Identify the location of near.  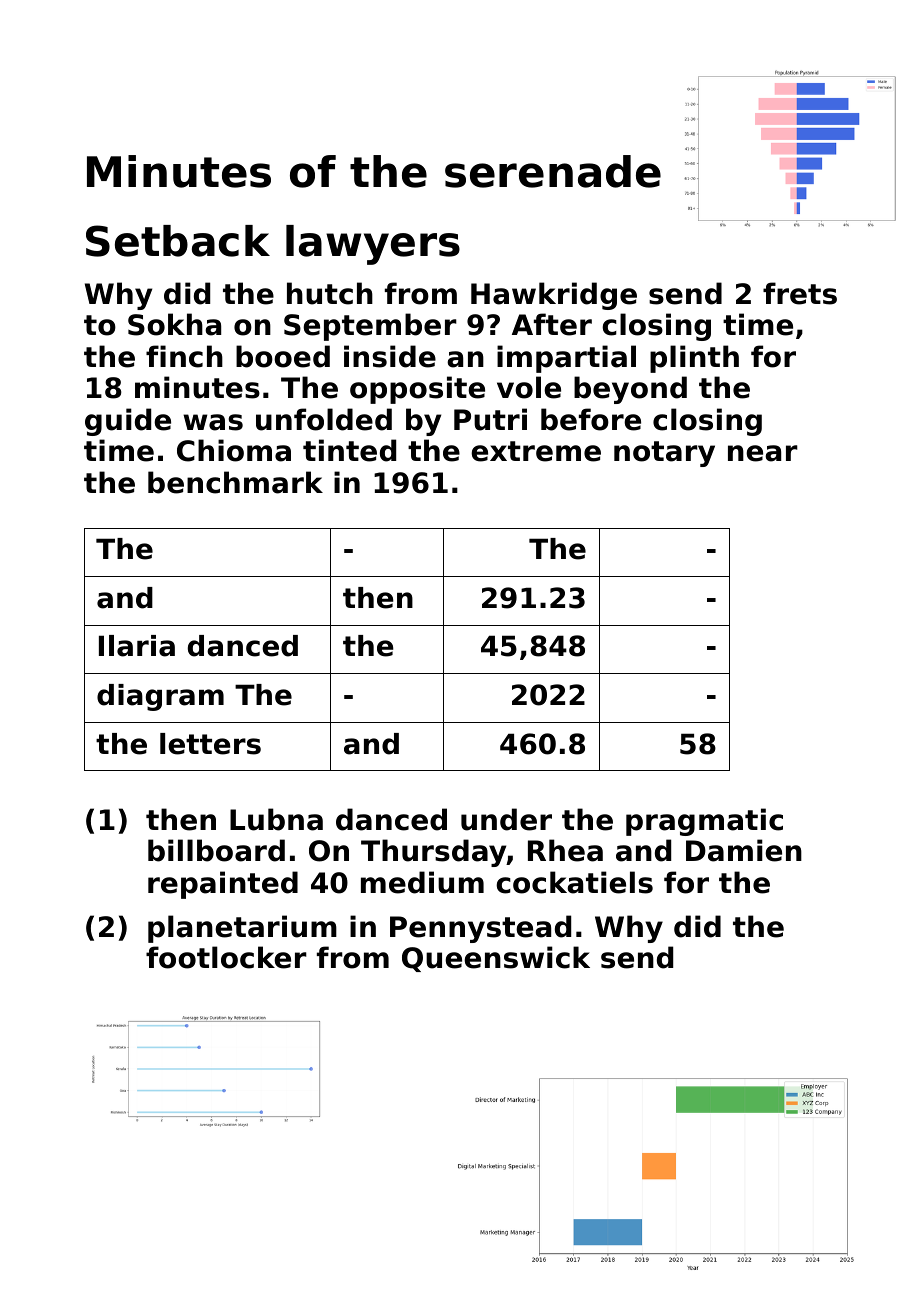
(763, 453).
